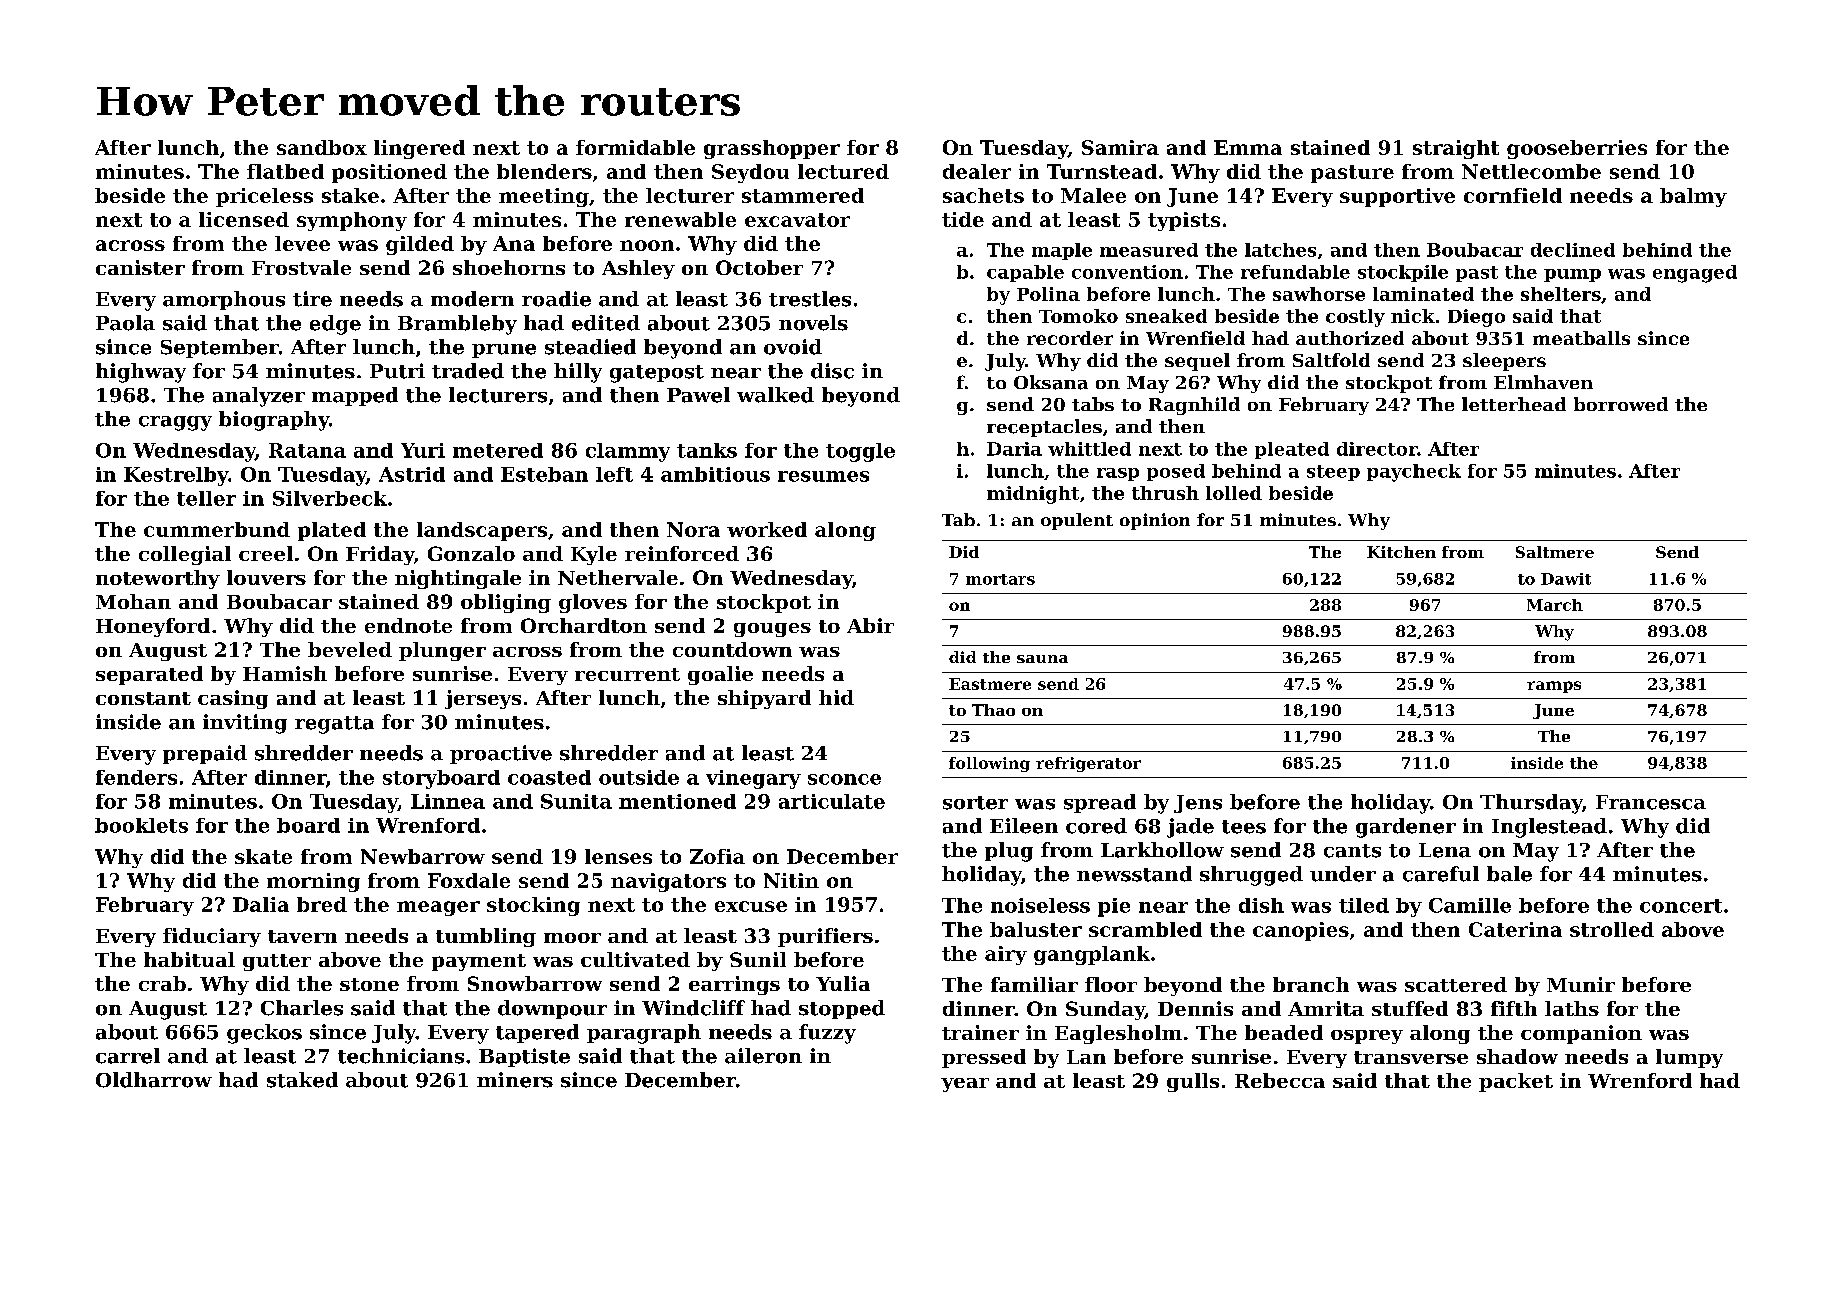 This document has width=1842, height=1303. What do you see at coordinates (263, 856) in the document?
I see `skate` at bounding box center [263, 856].
